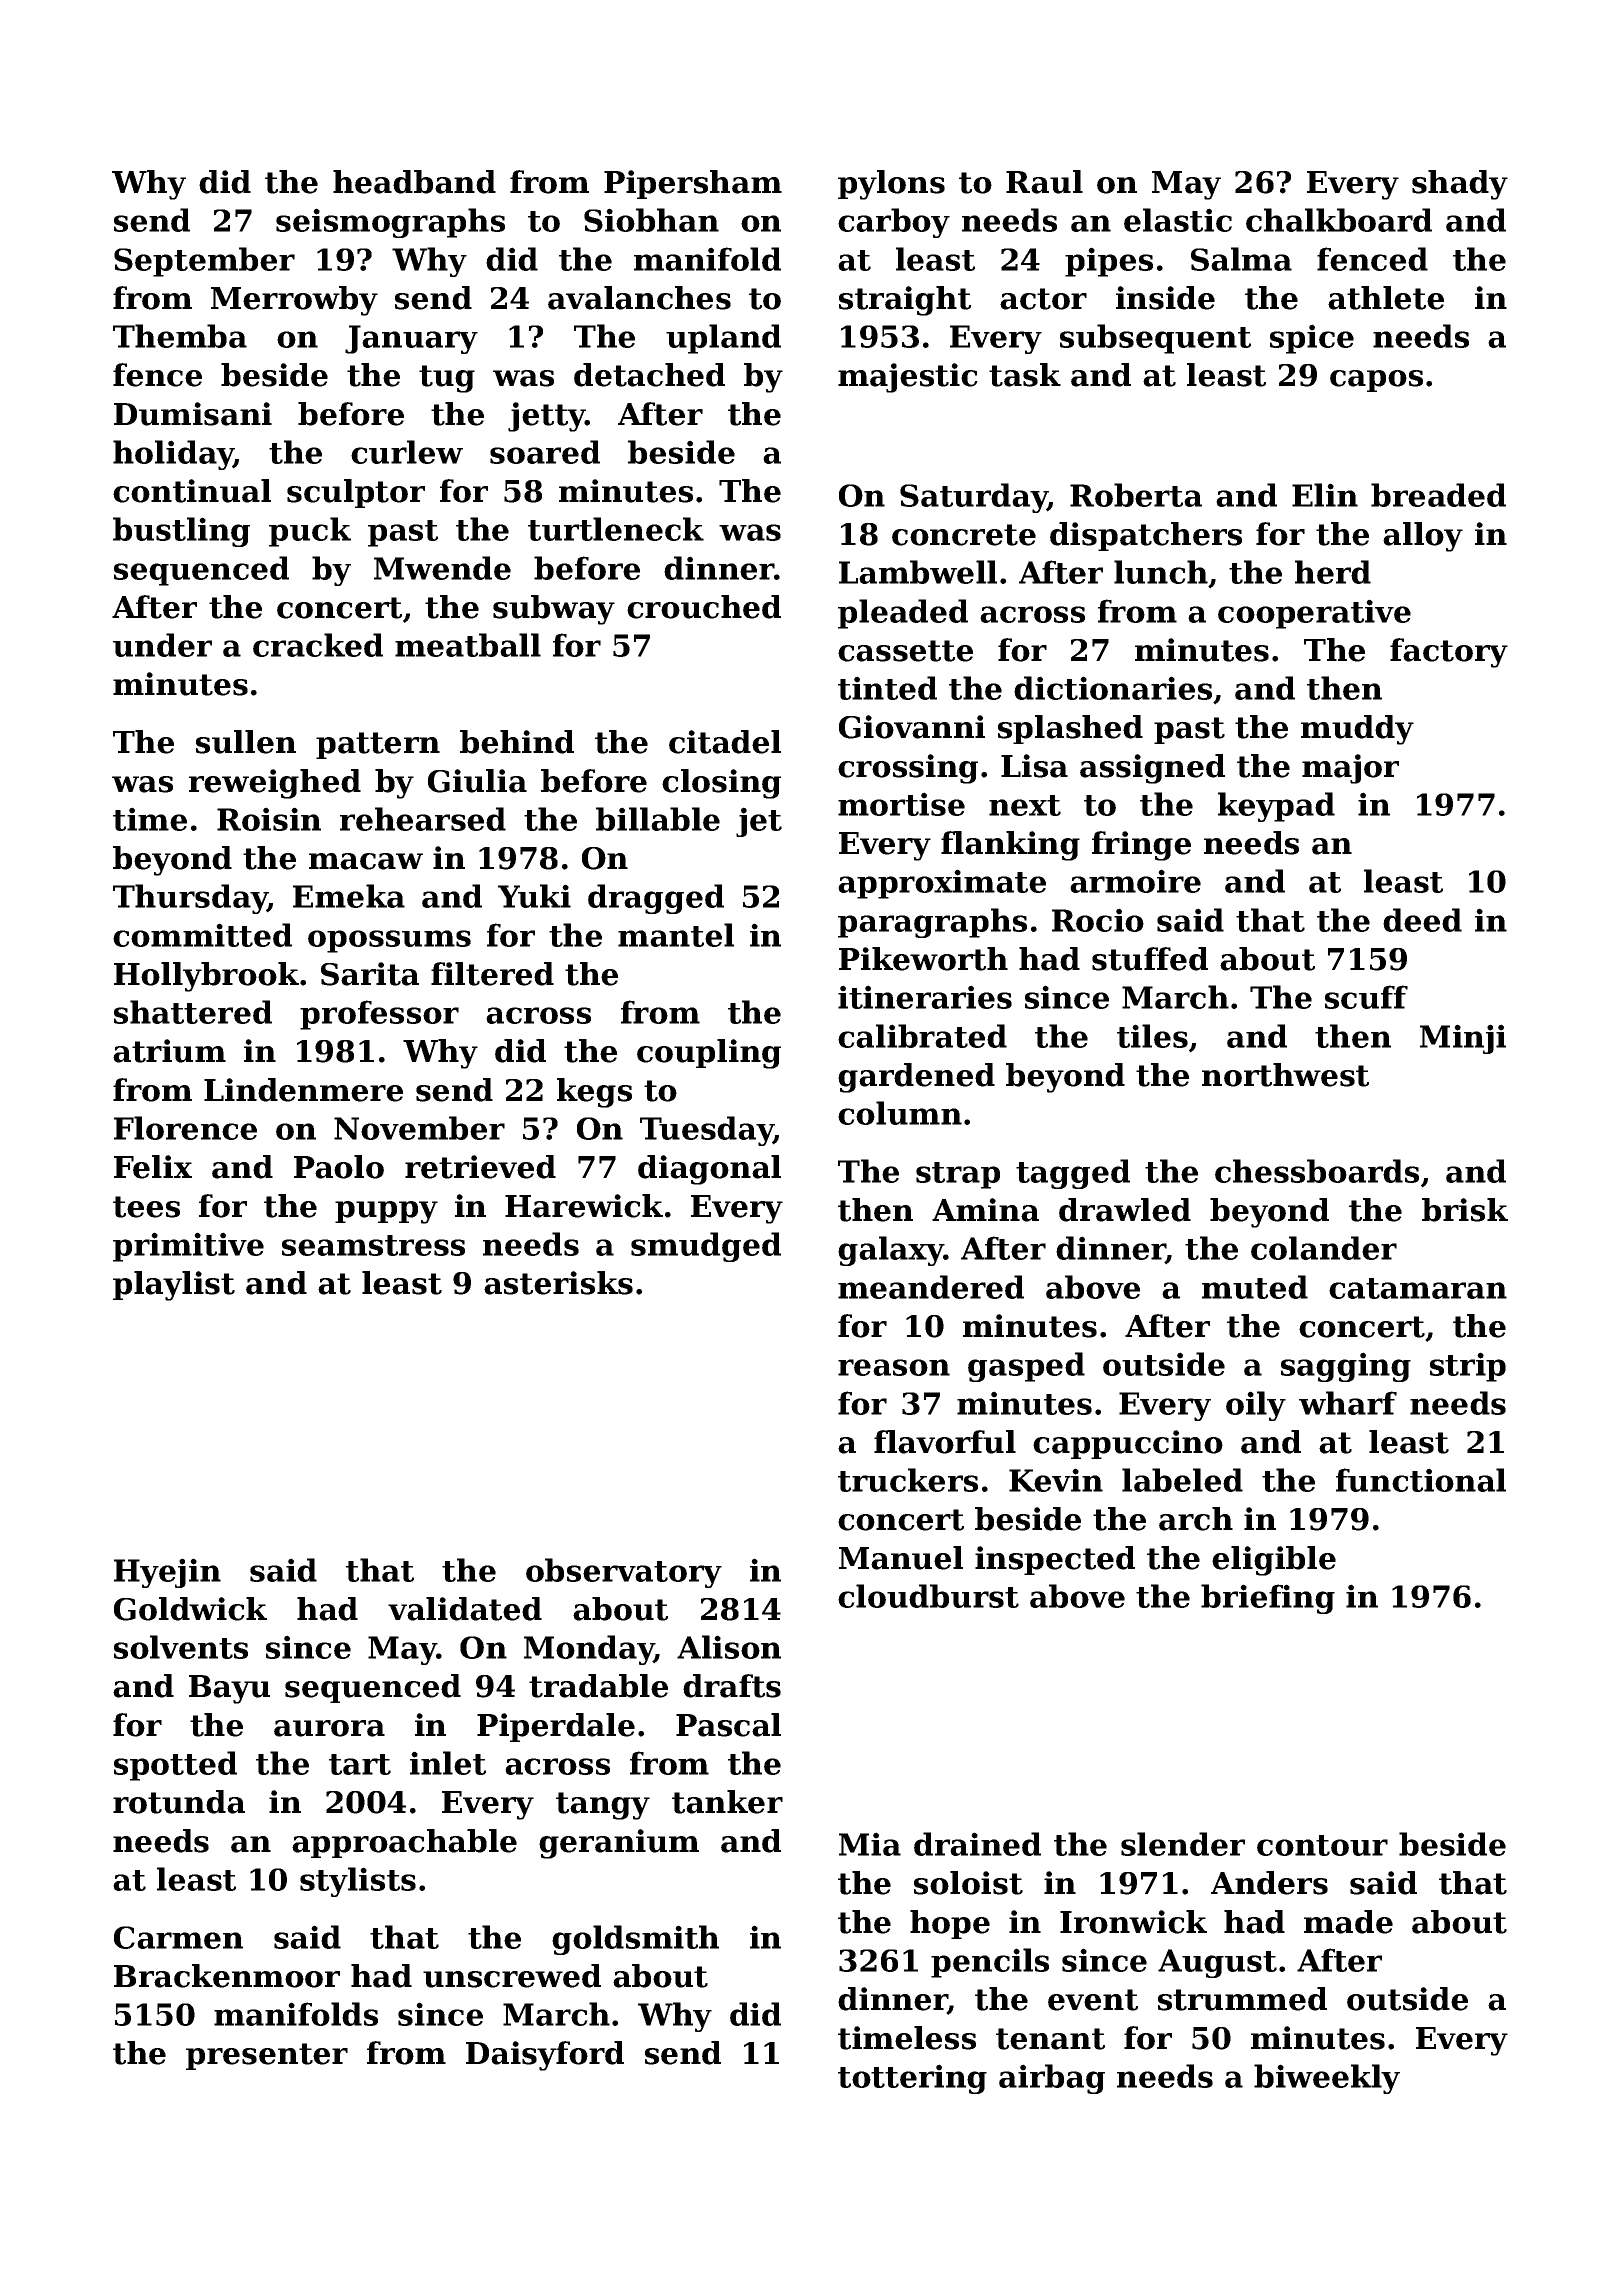 The image size is (1620, 2292). I want to click on muddy, so click(1357, 730).
